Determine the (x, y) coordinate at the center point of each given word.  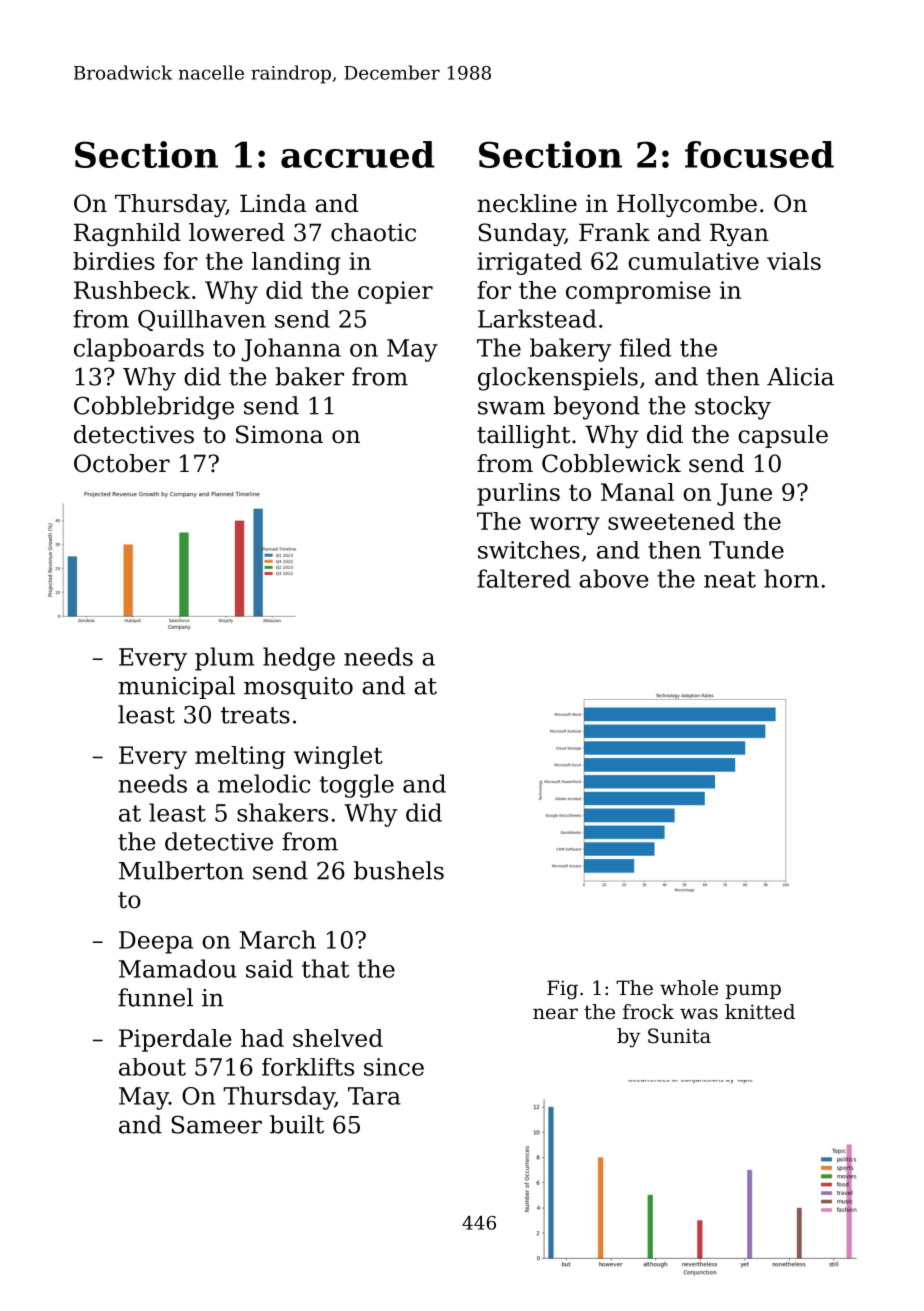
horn (791, 578)
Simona (279, 434)
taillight (523, 436)
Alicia (800, 376)
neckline (527, 203)
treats (255, 715)
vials (794, 261)
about (152, 1067)
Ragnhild (127, 234)
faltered (524, 578)
